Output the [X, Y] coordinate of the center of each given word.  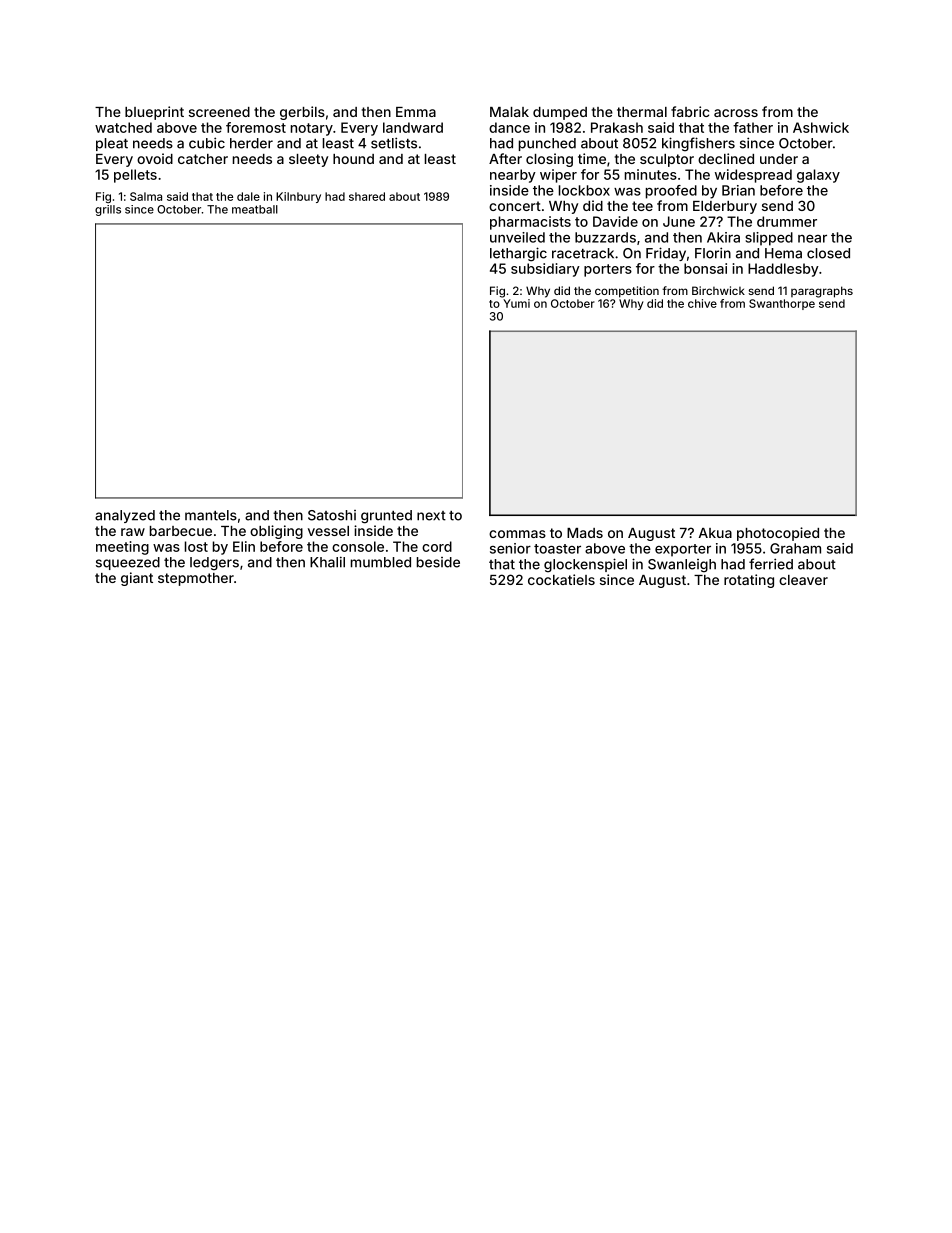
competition [627, 292]
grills [108, 210]
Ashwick [821, 127]
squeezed [128, 563]
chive [702, 303]
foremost [256, 127]
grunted [386, 517]
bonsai [705, 268]
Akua [715, 533]
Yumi [516, 303]
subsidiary [545, 270]
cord [437, 546]
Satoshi [332, 515]
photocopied [778, 534]
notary [312, 129]
